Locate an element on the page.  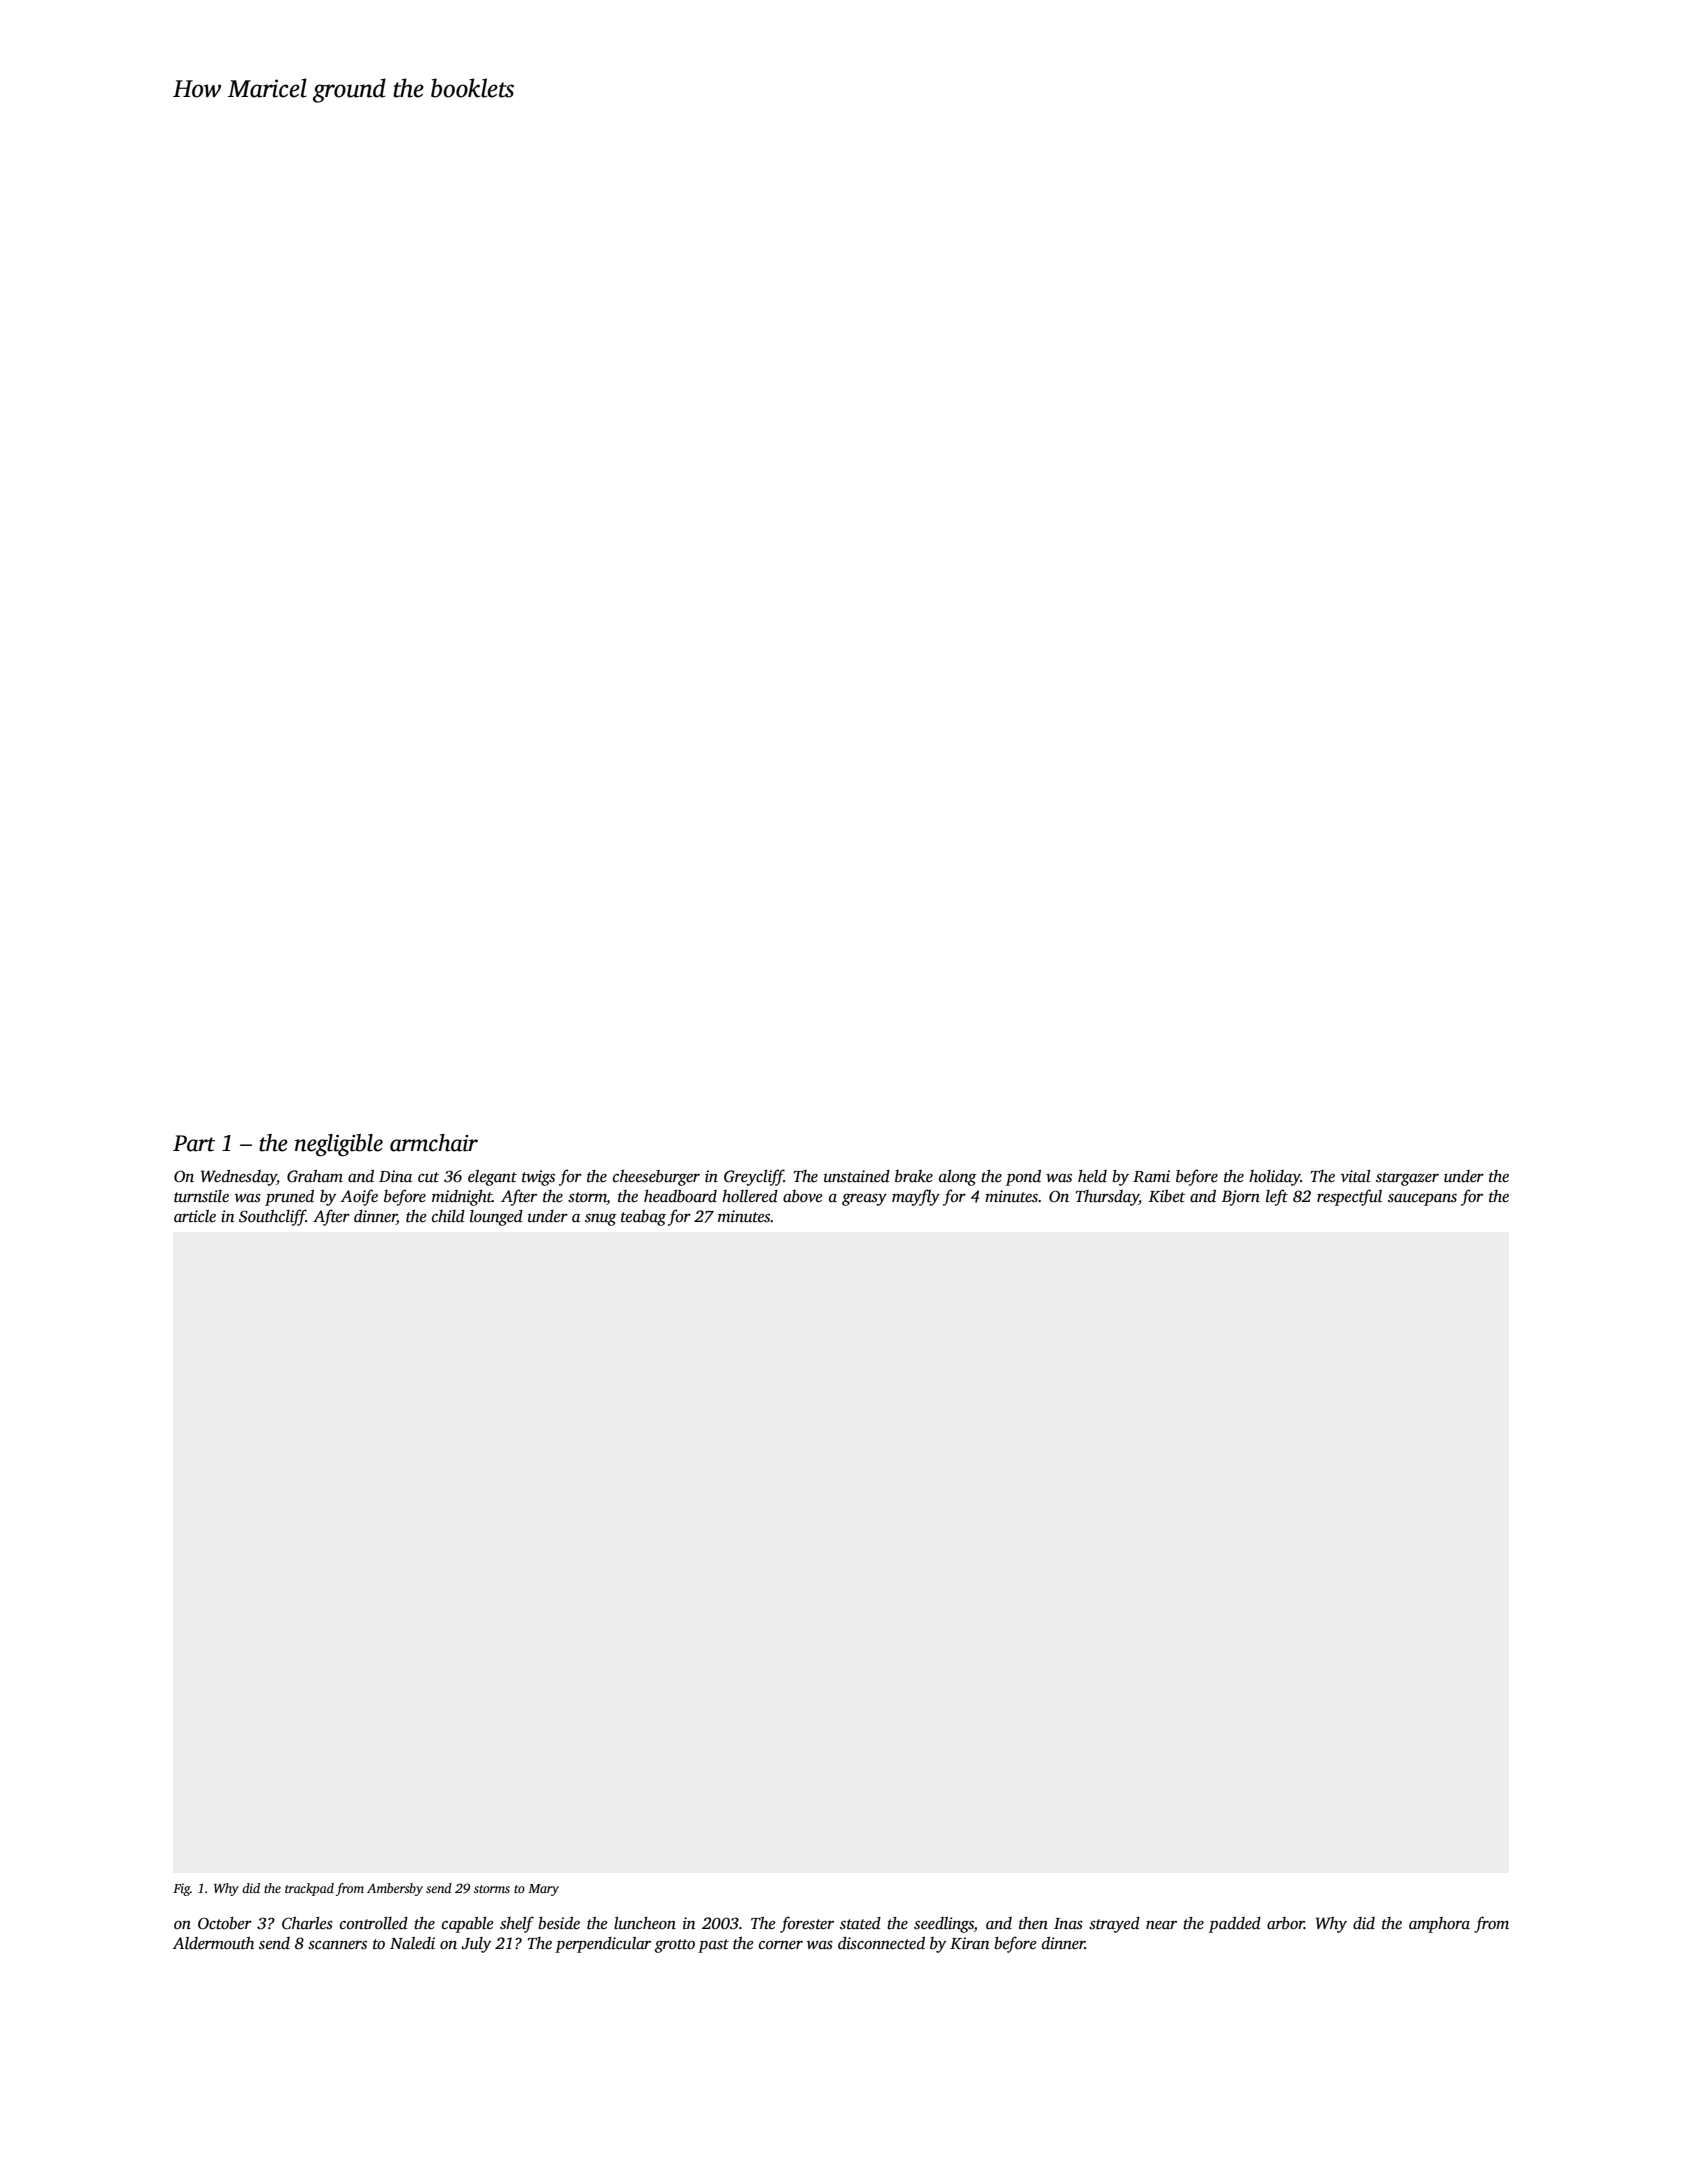
Bjorn is located at coordinates (1241, 1198).
